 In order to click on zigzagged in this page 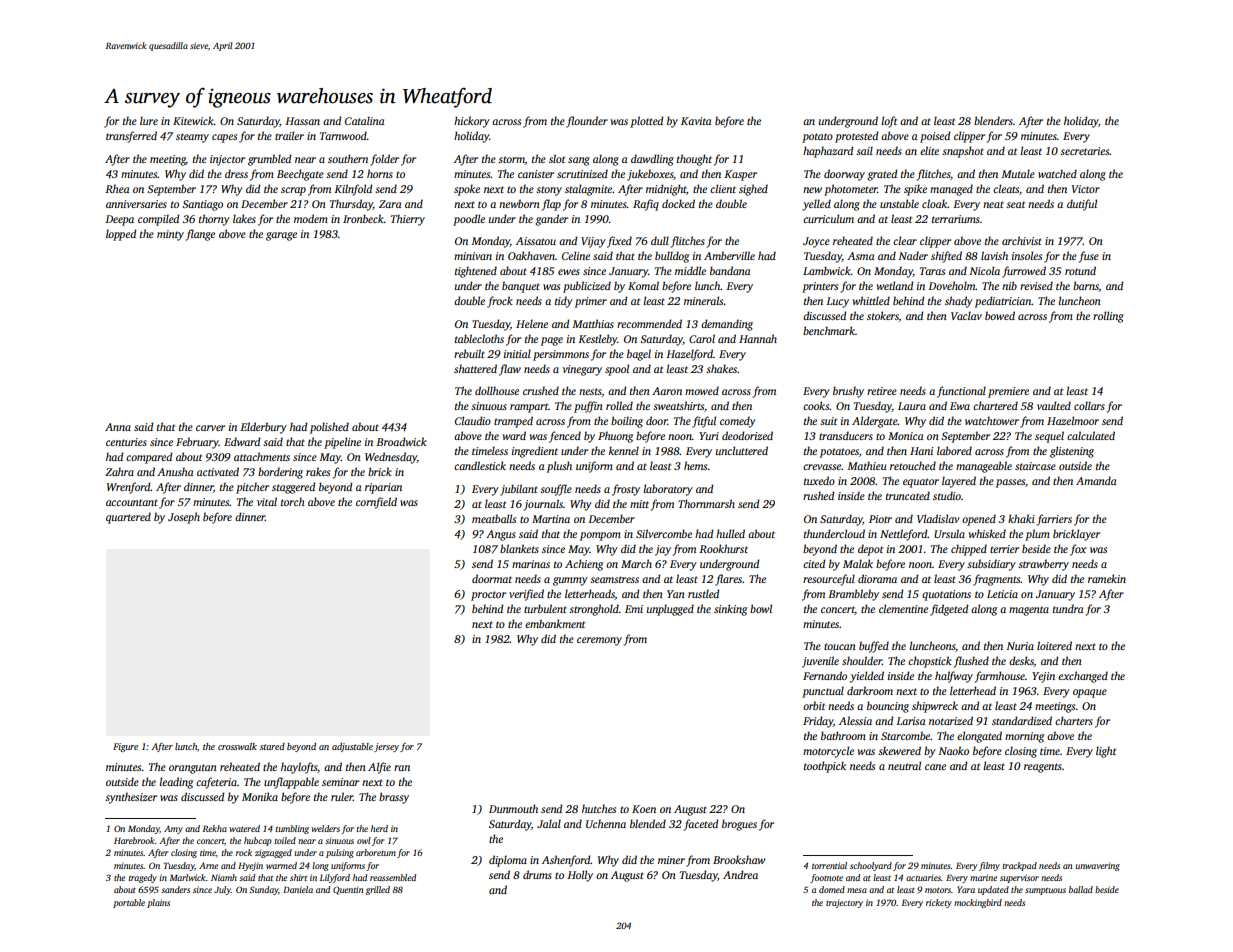, I will do `click(273, 853)`.
